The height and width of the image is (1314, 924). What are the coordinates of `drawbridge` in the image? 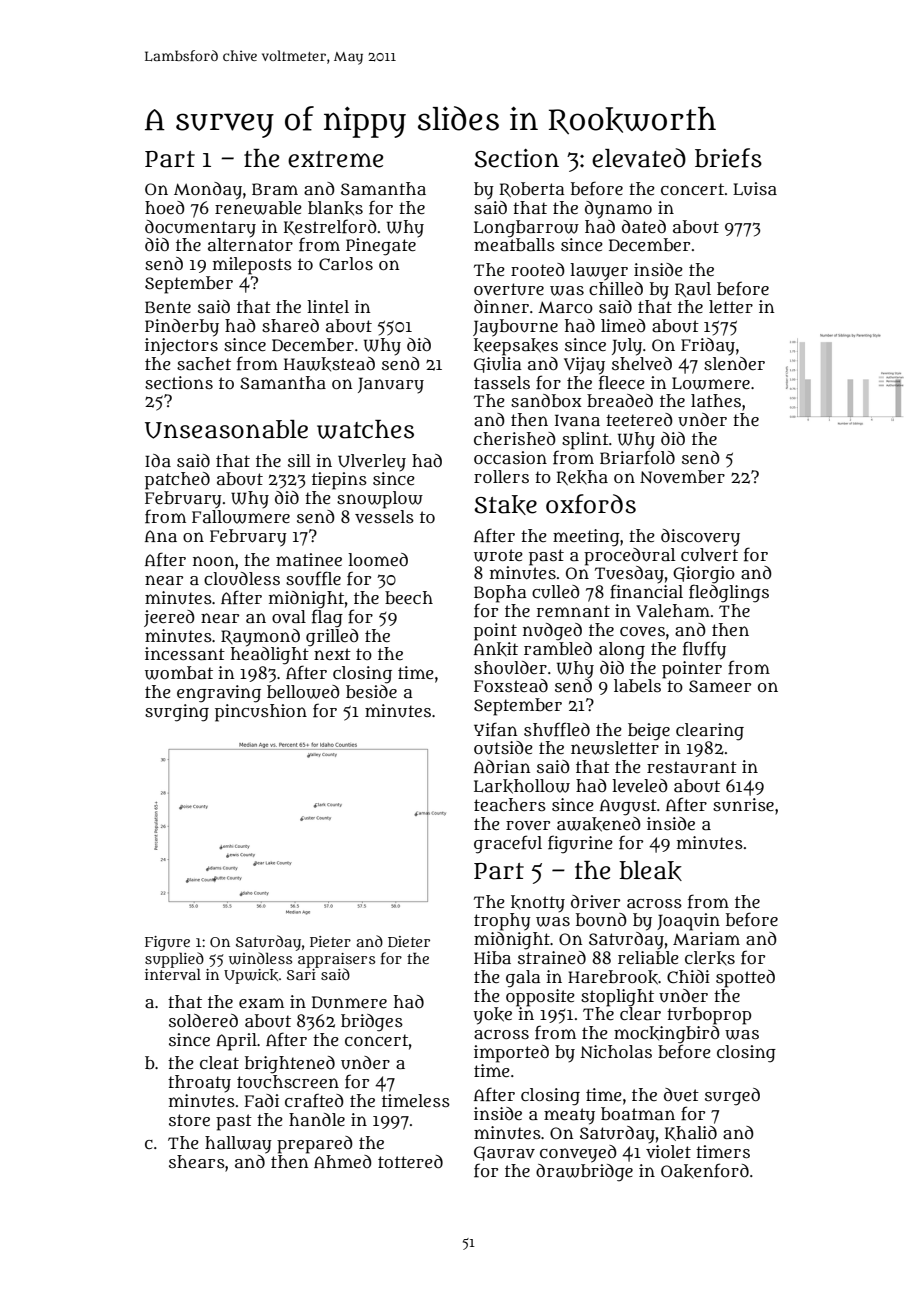 It's located at (584, 1173).
